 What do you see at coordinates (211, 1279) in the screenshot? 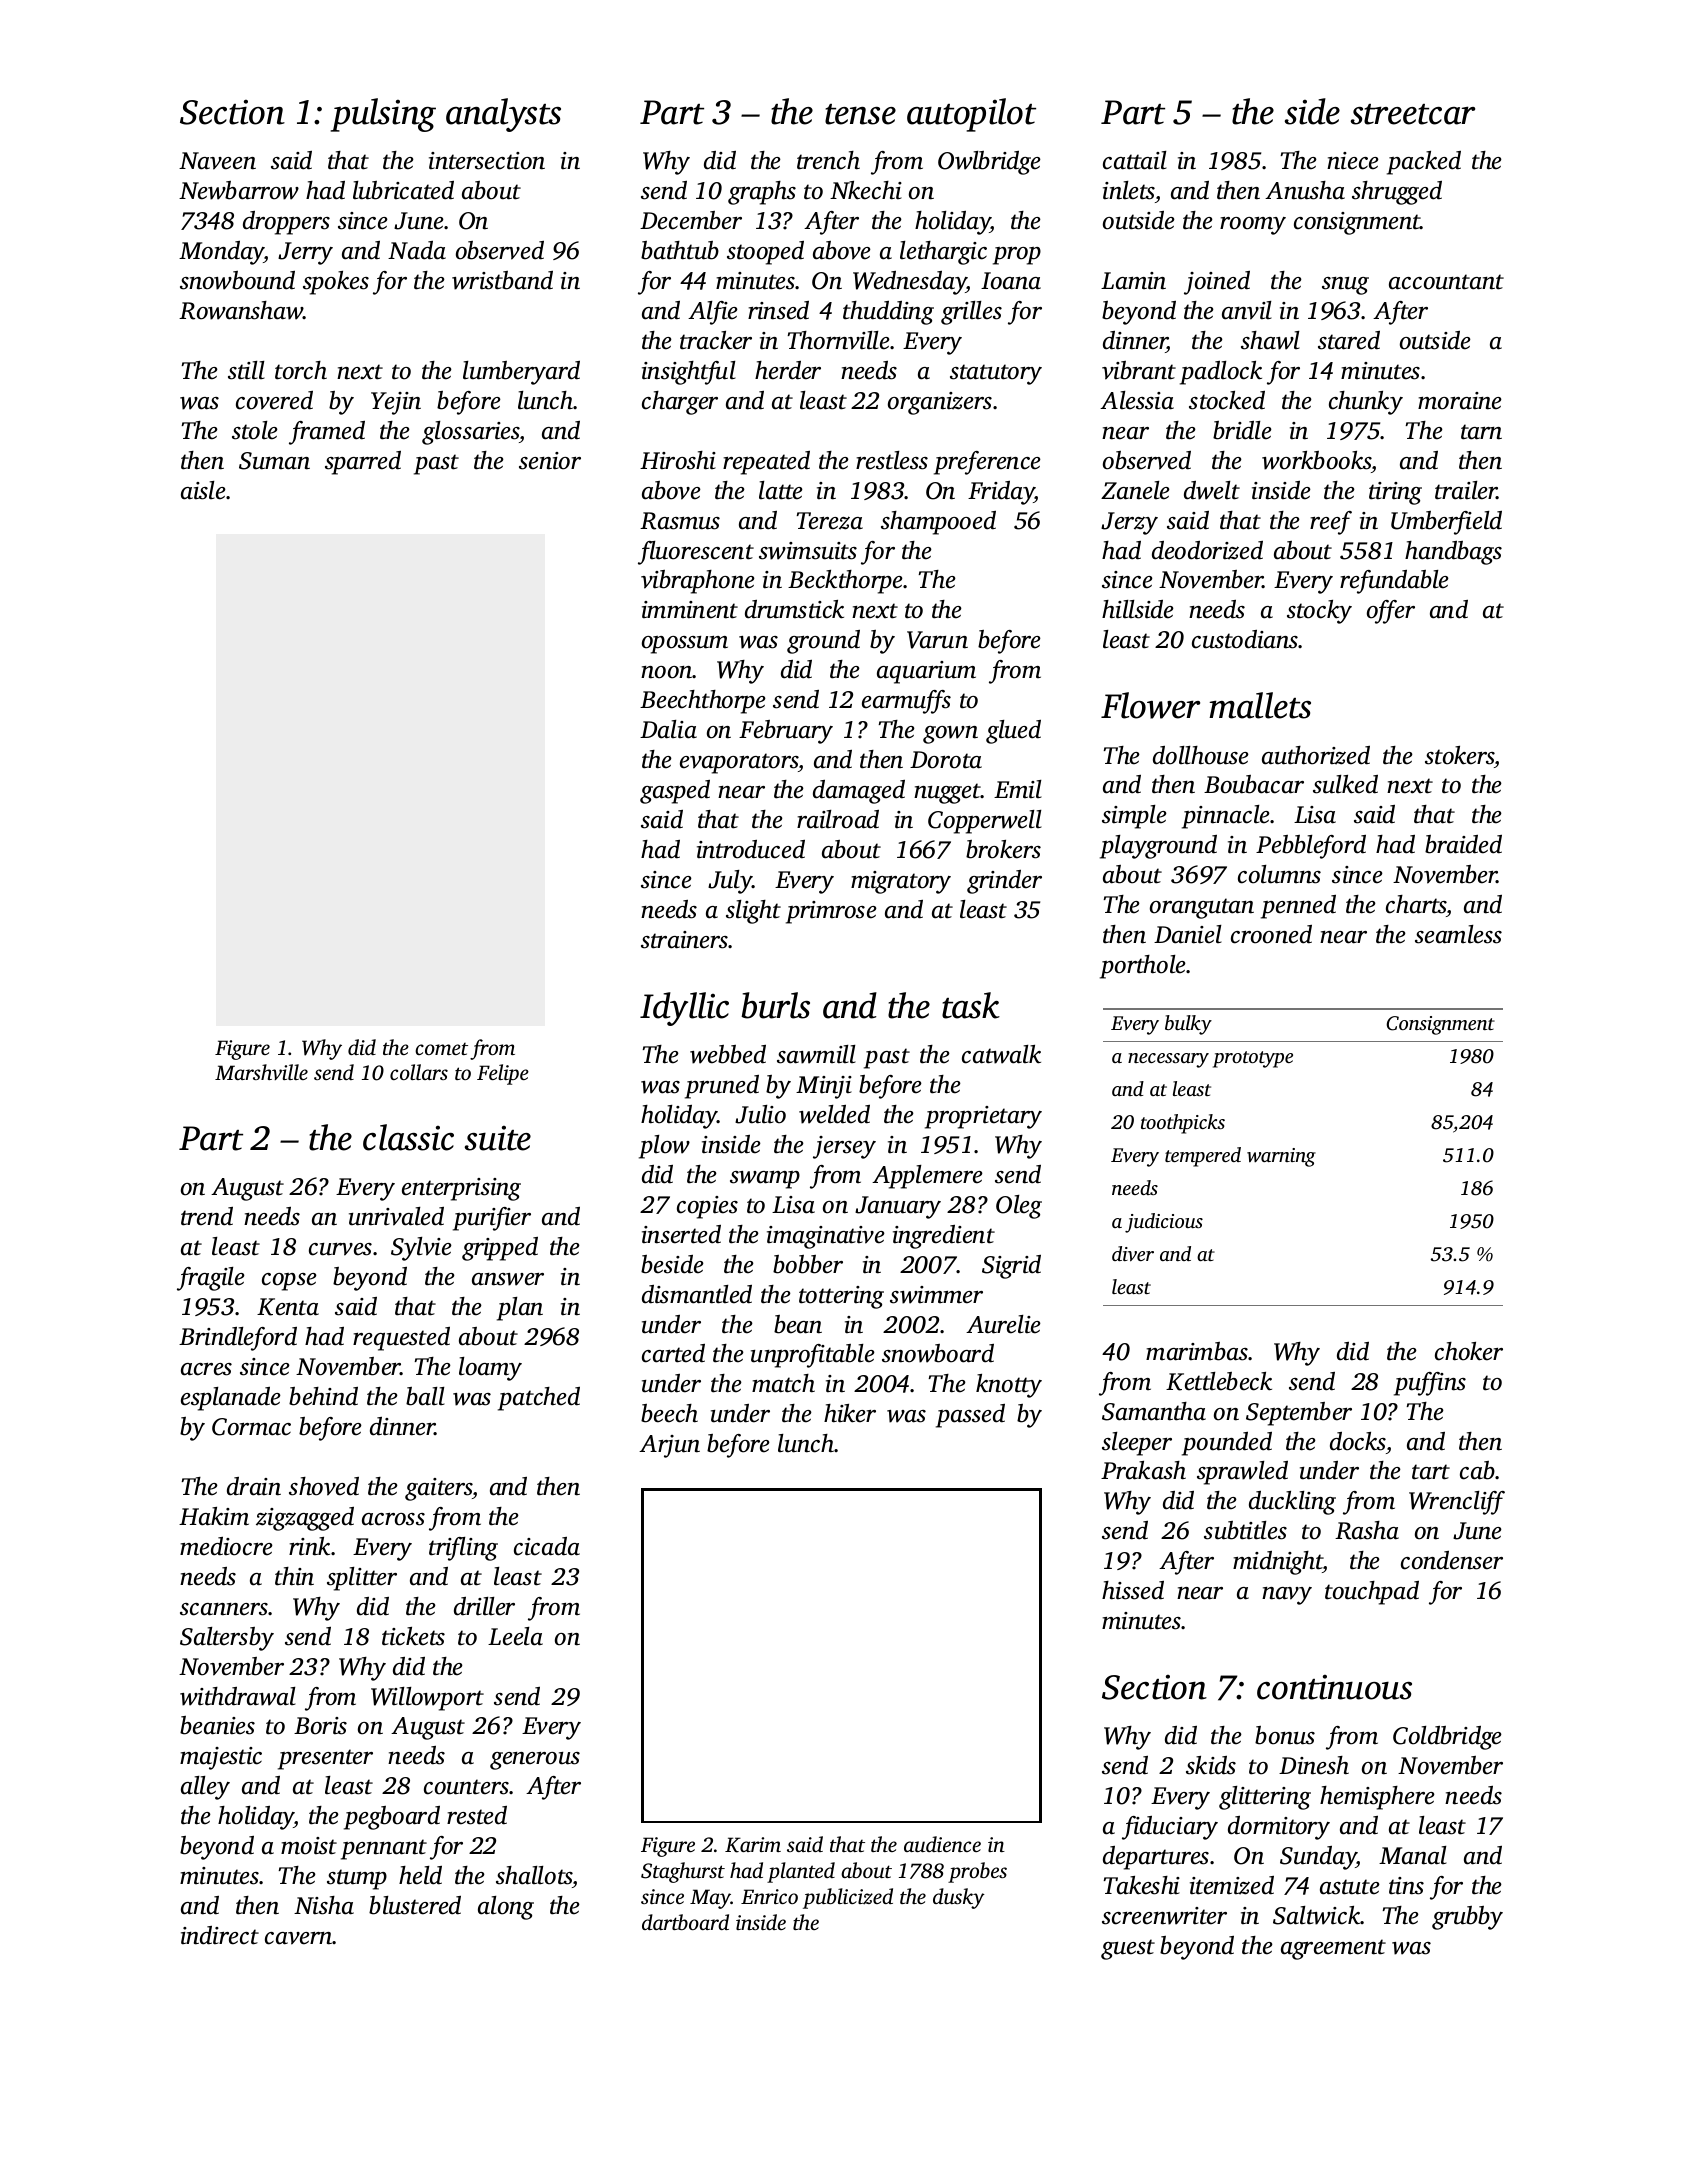
I see `fragile` at bounding box center [211, 1279].
